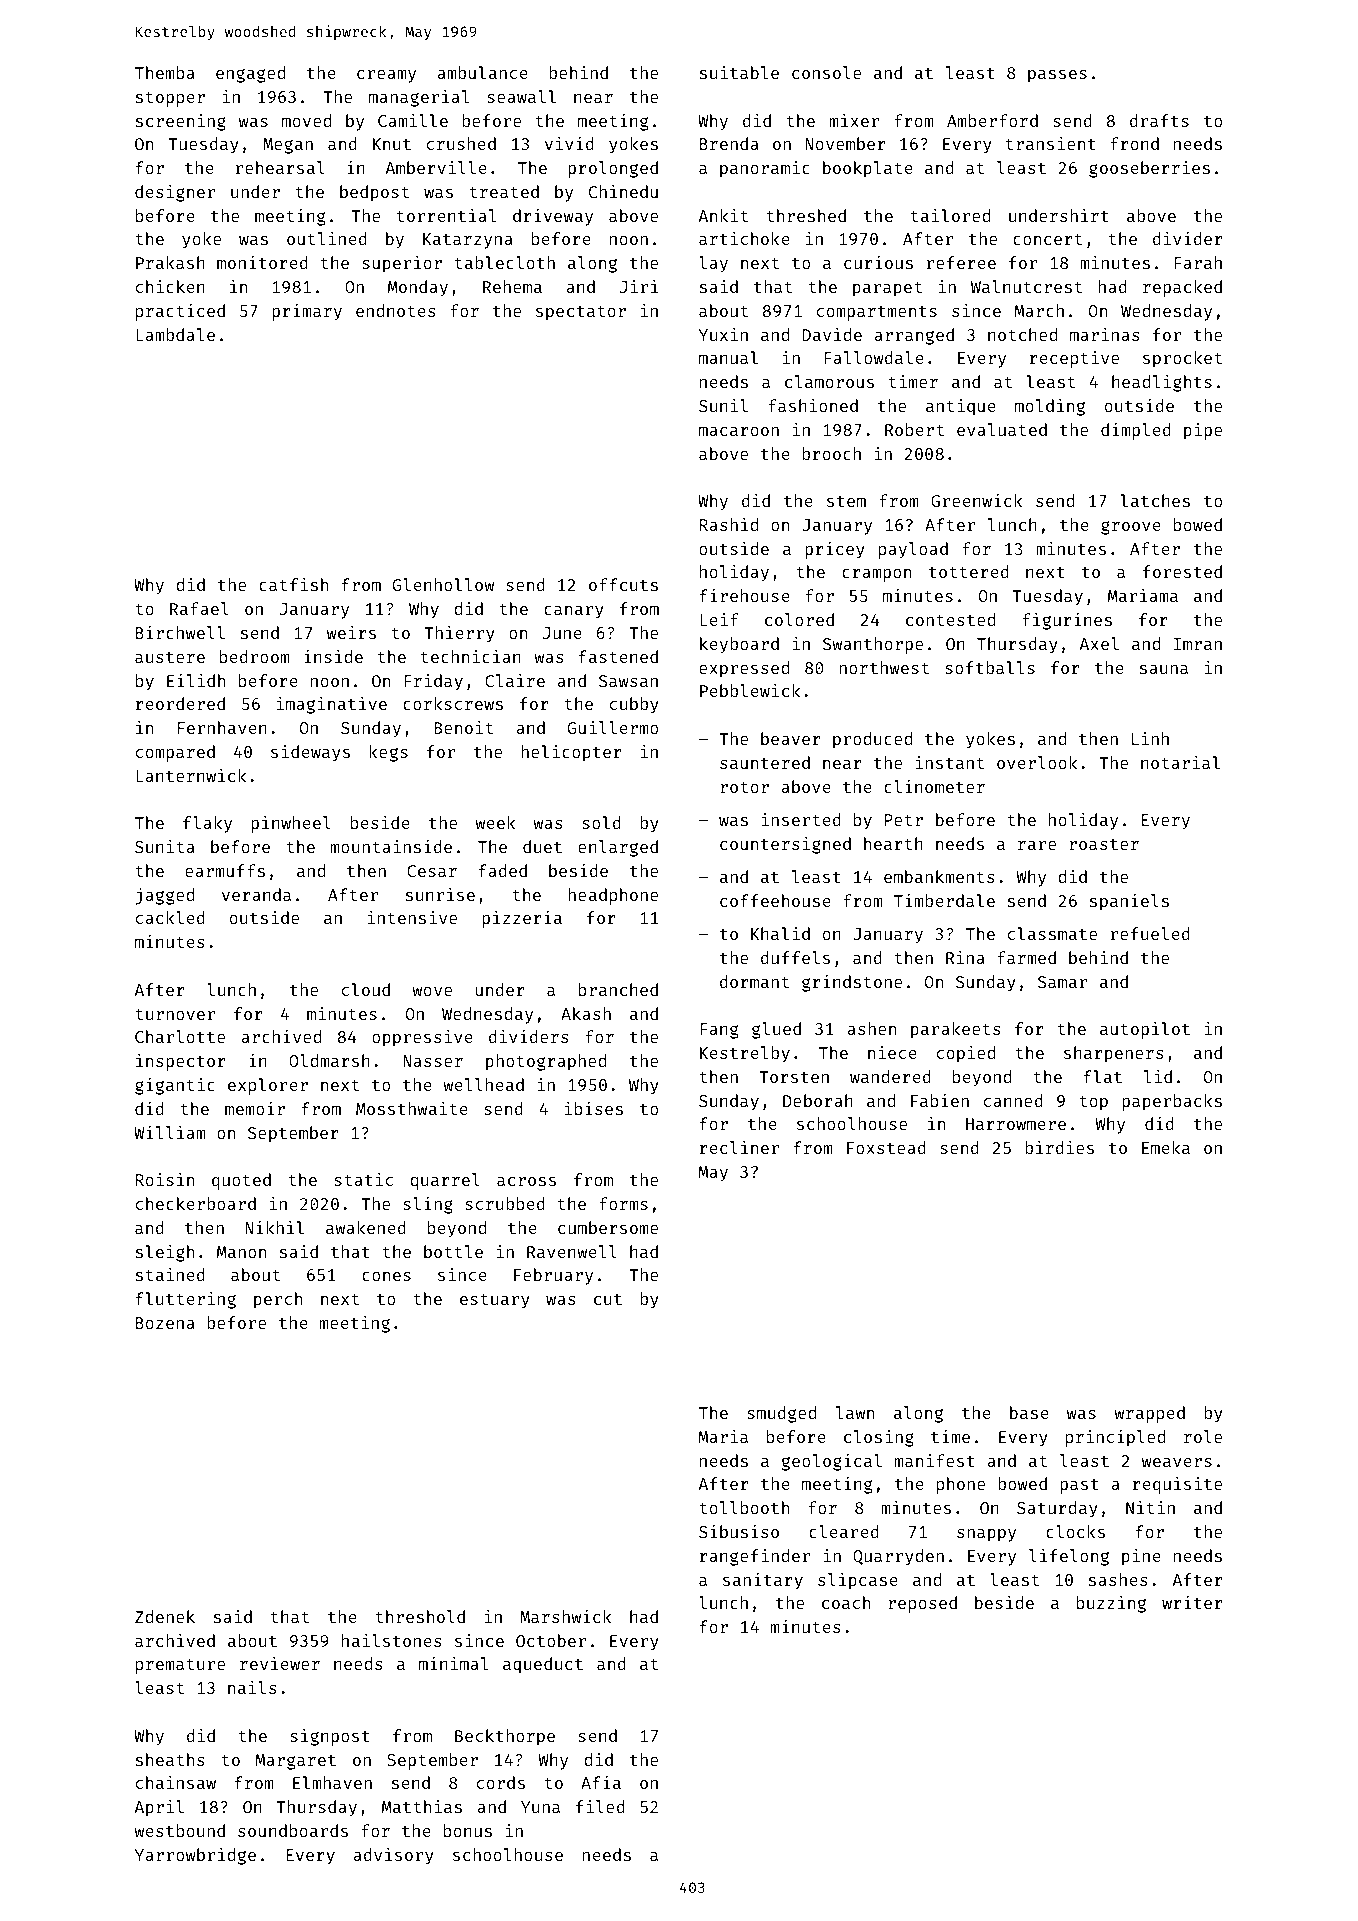 This document has width=1358, height=1921. I want to click on engaged, so click(250, 74).
